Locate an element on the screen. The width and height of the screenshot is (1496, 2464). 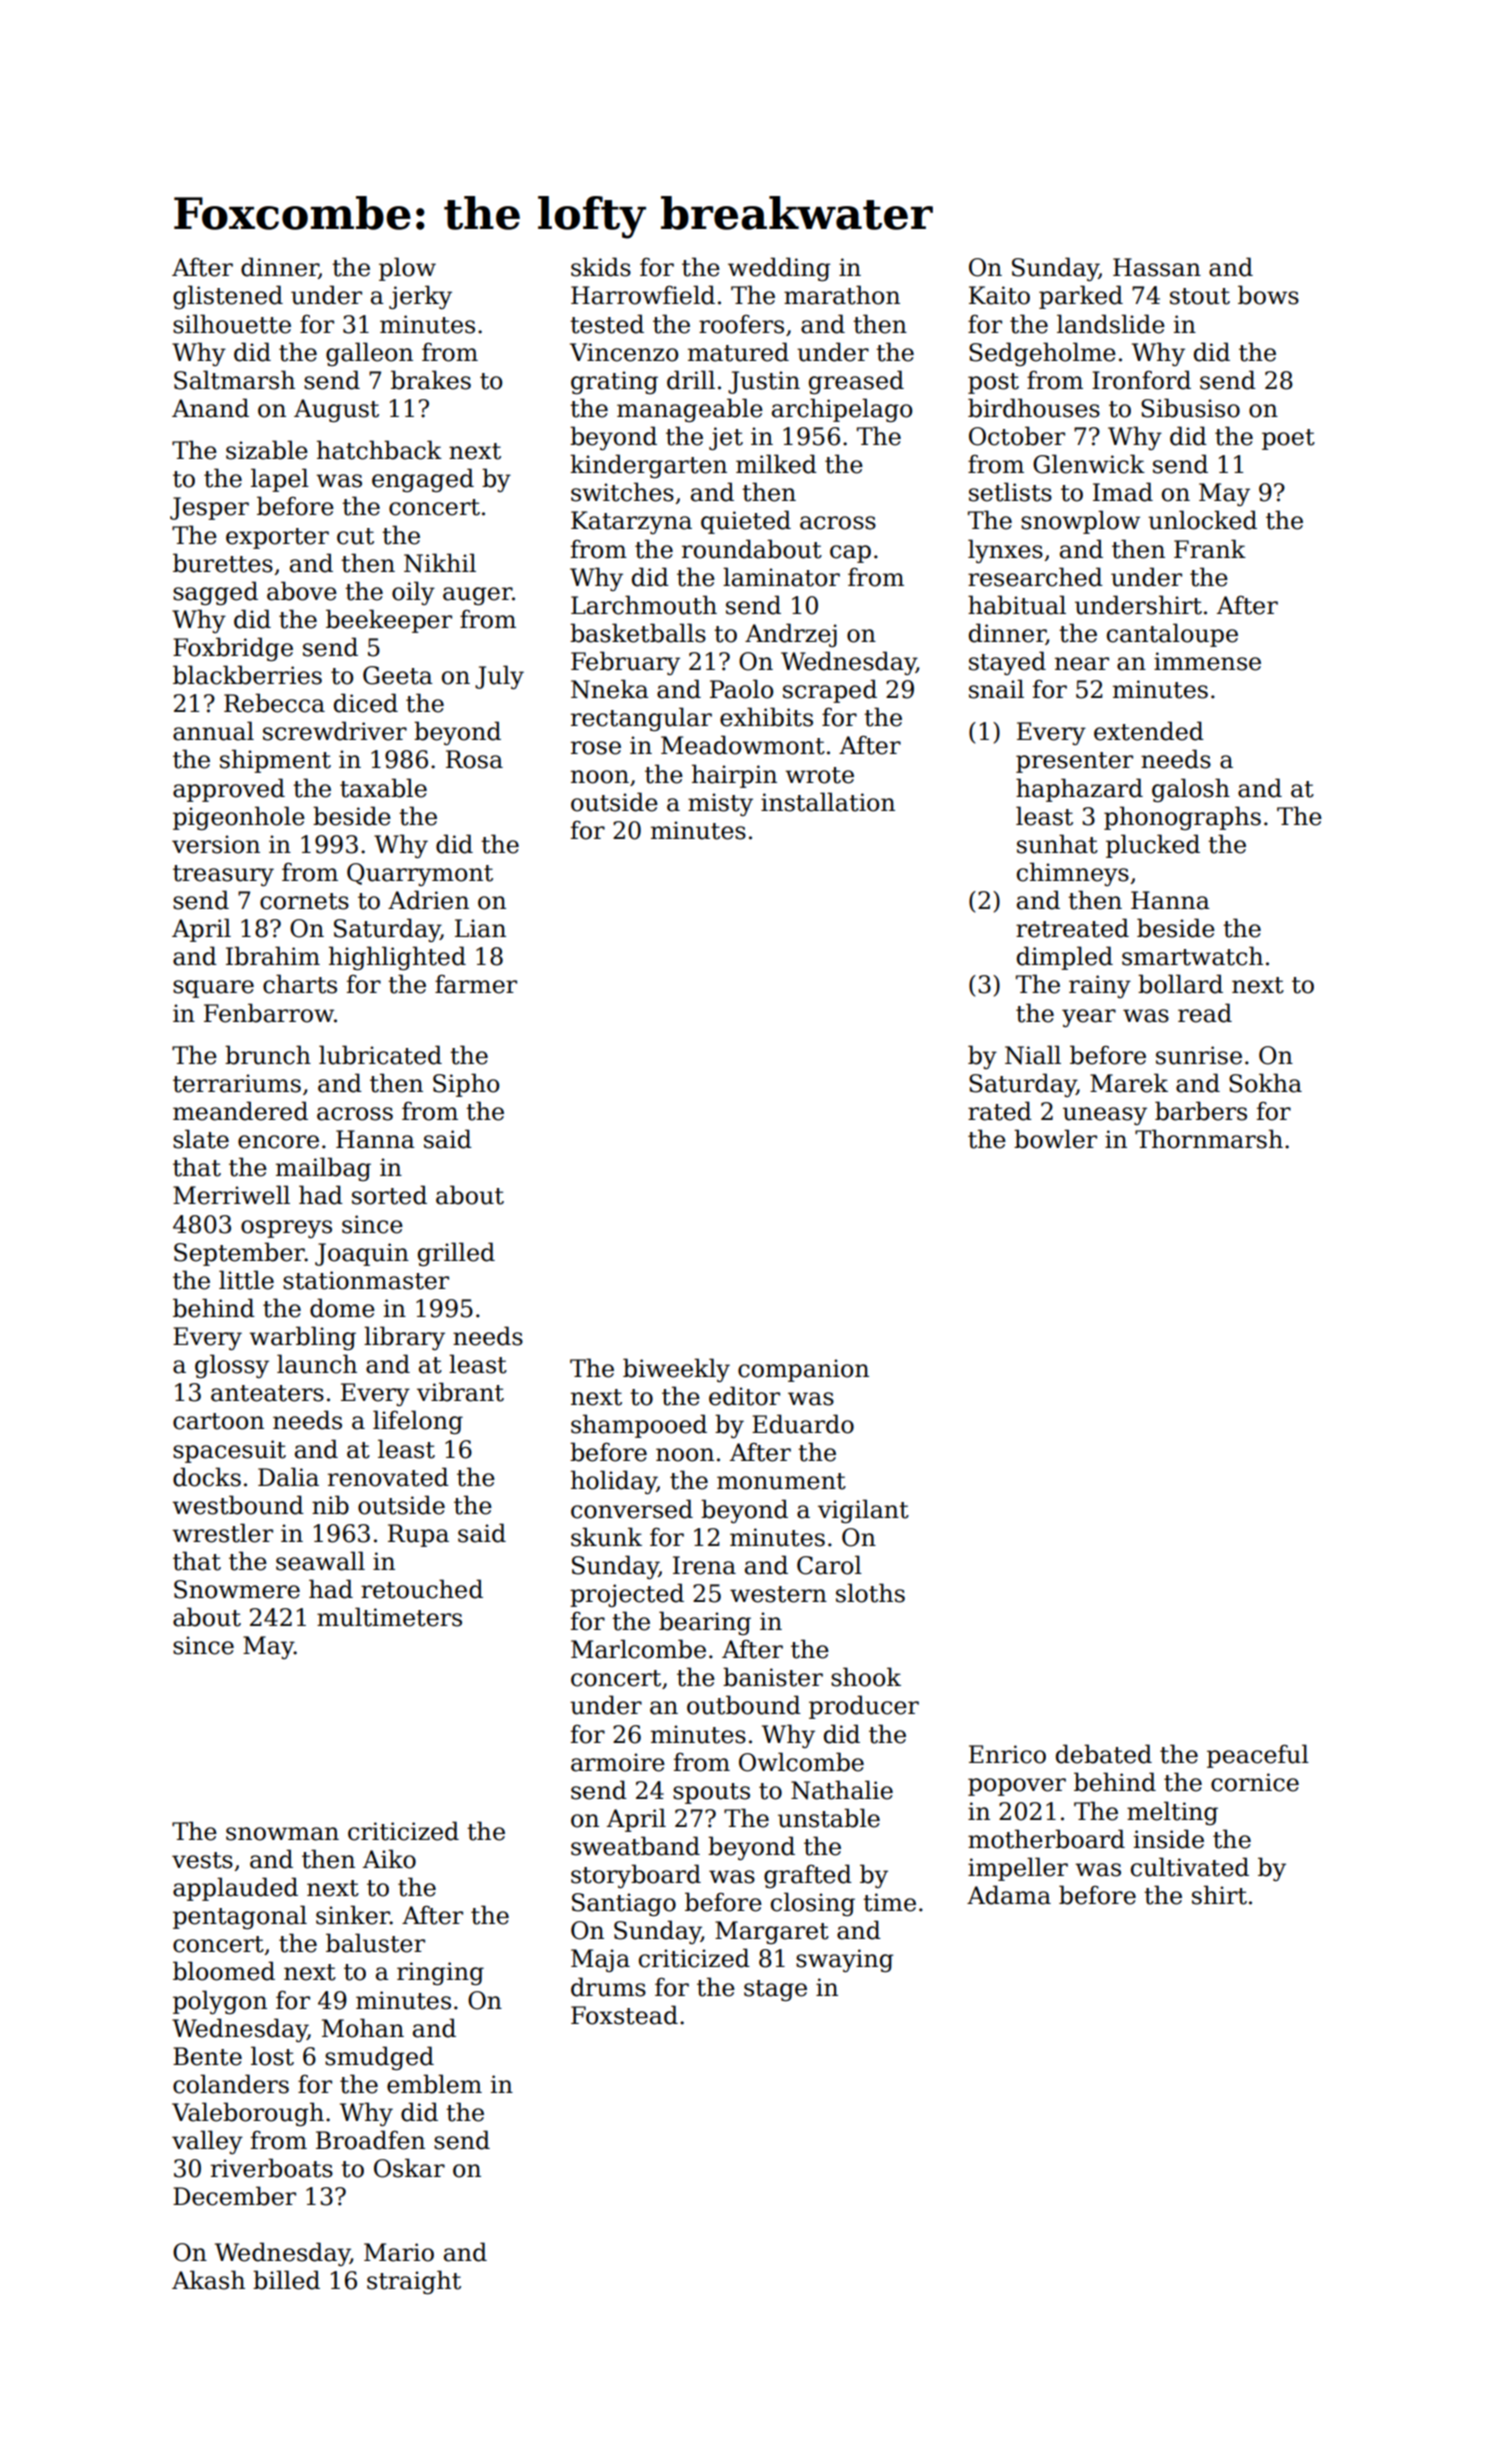
lubricated is located at coordinates (380, 1055).
